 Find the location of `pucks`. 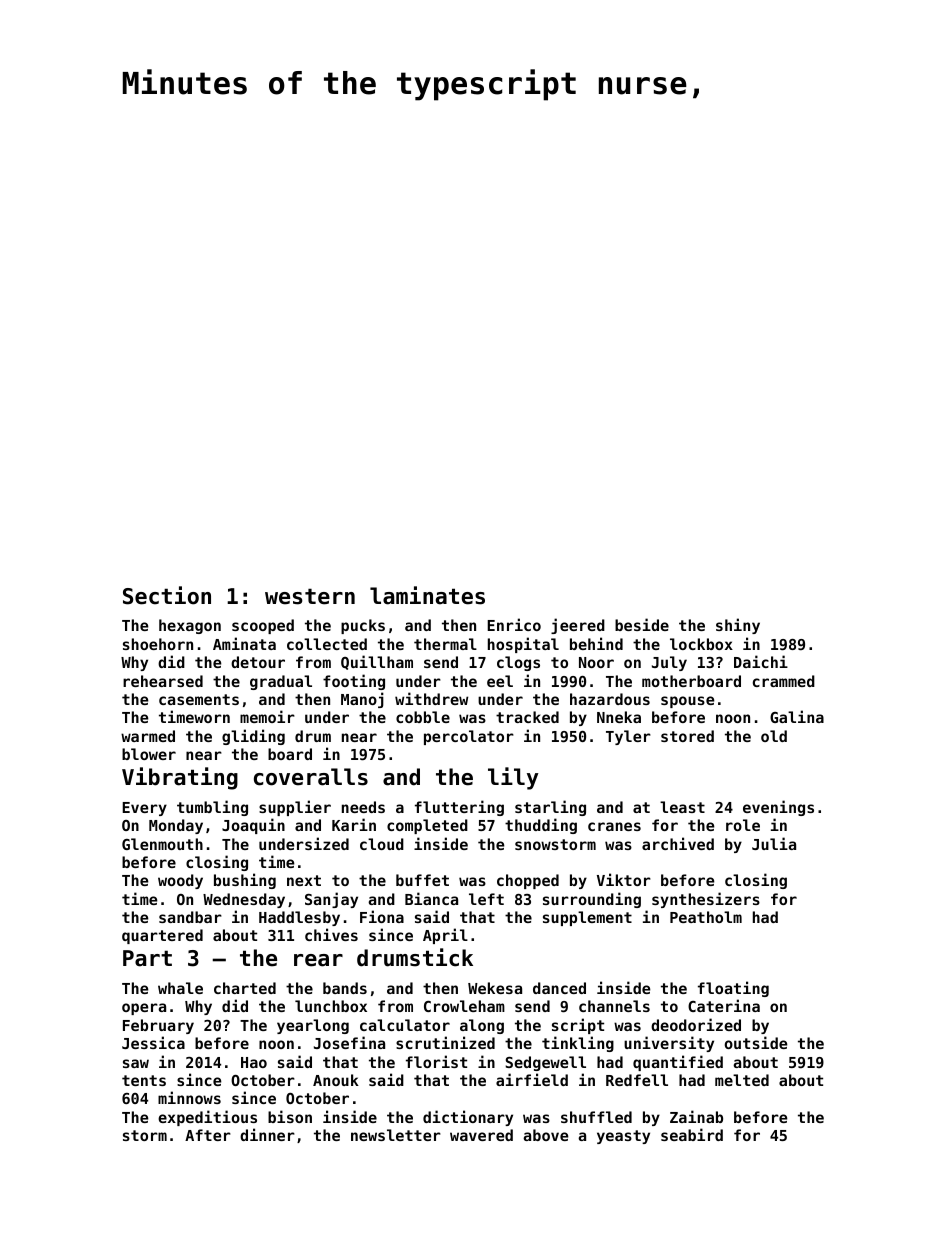

pucks is located at coordinates (363, 626).
